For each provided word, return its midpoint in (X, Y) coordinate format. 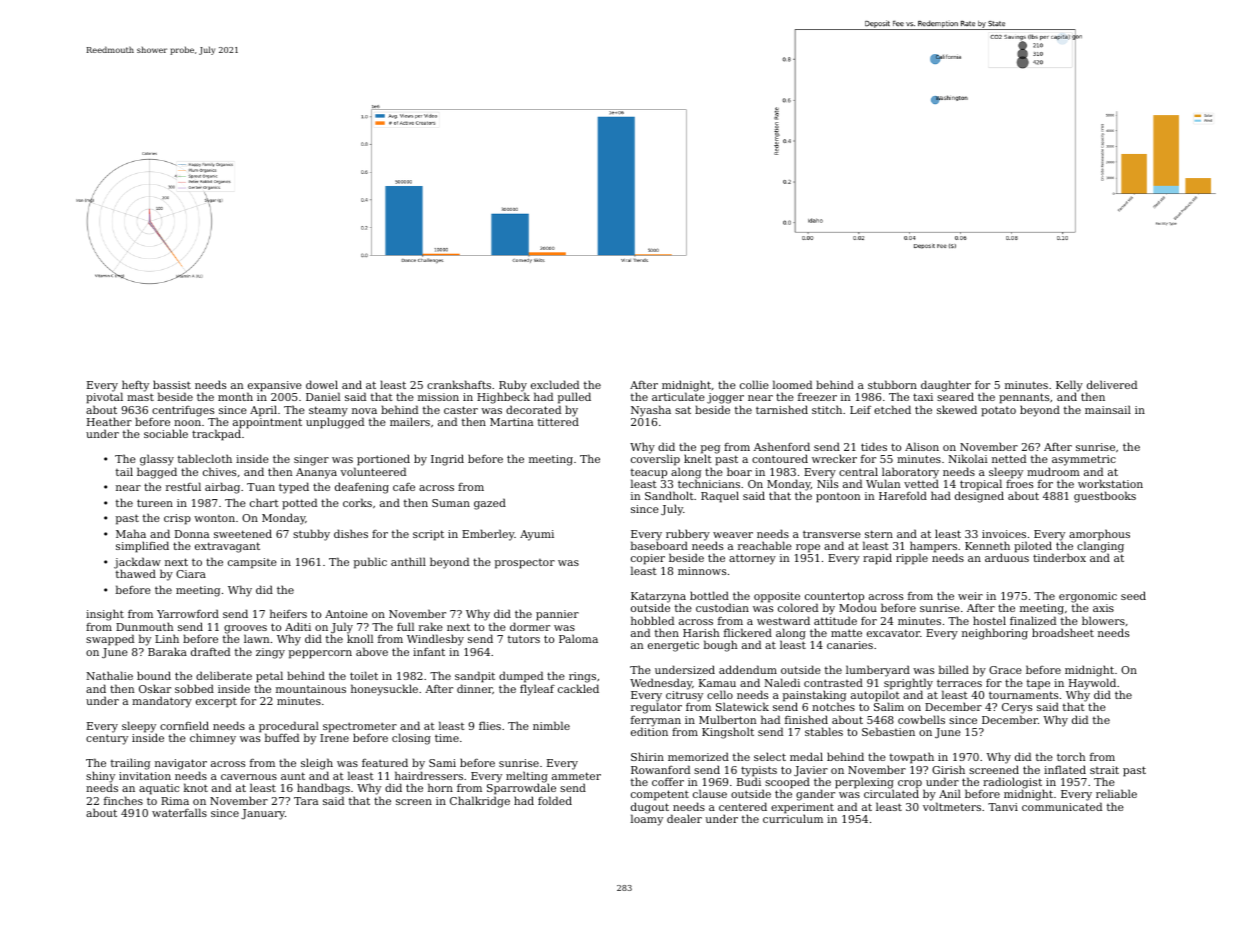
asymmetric (1084, 460)
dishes (351, 533)
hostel (989, 620)
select (770, 756)
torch (1071, 756)
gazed (490, 504)
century (107, 739)
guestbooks (1105, 497)
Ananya (316, 473)
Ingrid (447, 460)
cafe (404, 487)
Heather (109, 421)
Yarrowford (188, 613)
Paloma (578, 638)
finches (123, 800)
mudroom (1053, 471)
